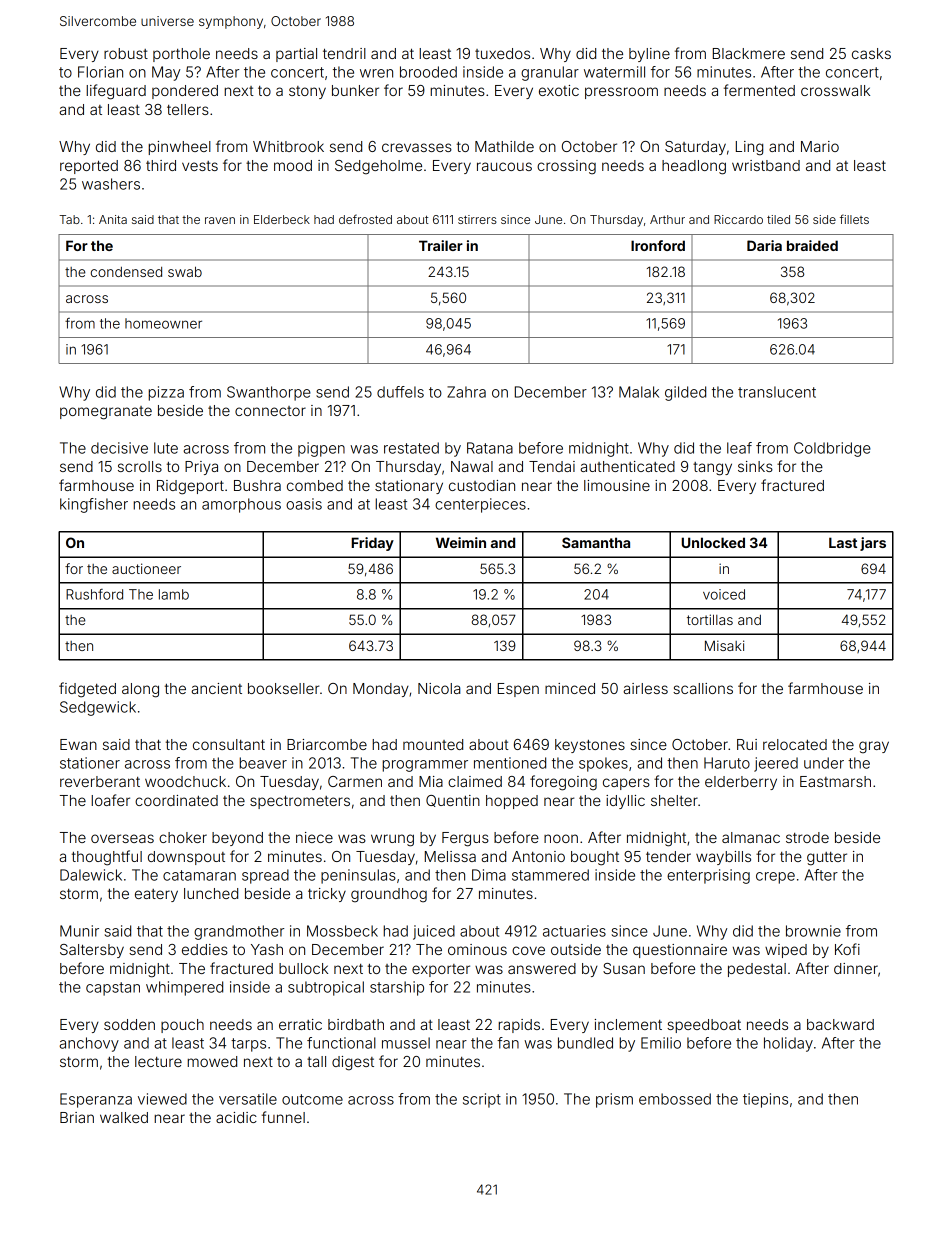 The width and height of the screenshot is (952, 1233). What do you see at coordinates (566, 167) in the screenshot?
I see `crossing` at bounding box center [566, 167].
